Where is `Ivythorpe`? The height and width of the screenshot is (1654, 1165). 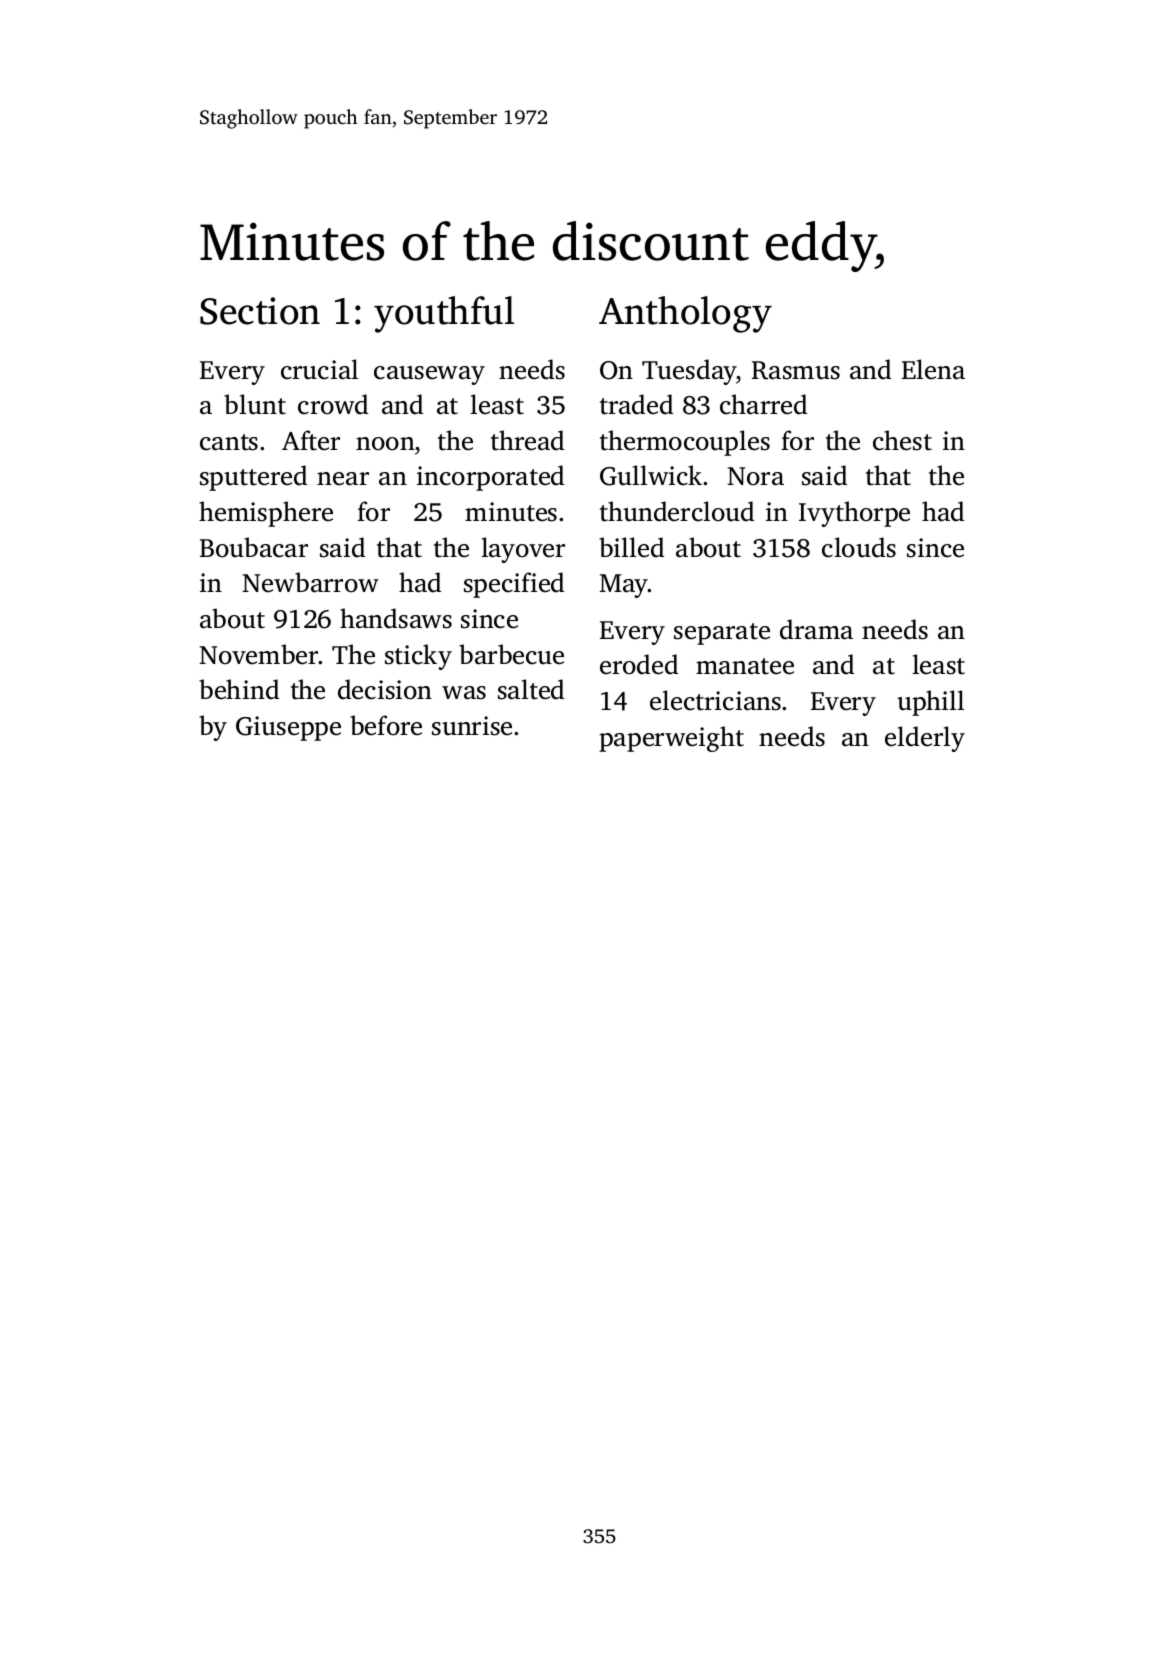 Ivythorpe is located at coordinates (854, 514).
